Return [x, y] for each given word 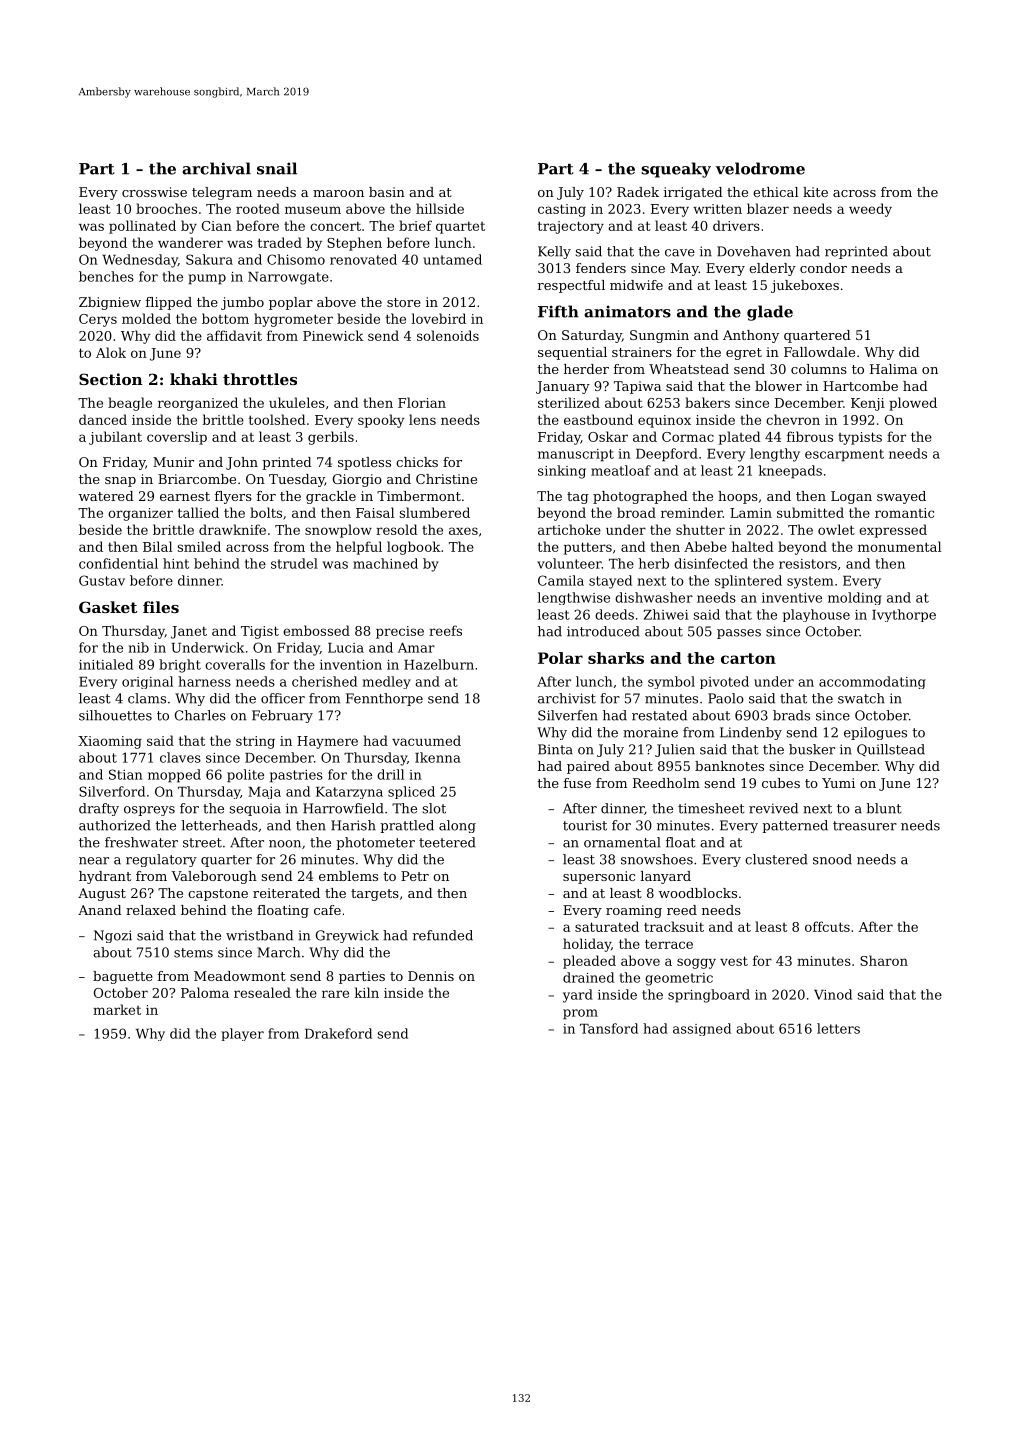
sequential [572, 353]
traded [280, 242]
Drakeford [338, 1033]
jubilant [115, 438]
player [242, 1034]
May [685, 269]
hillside [440, 208]
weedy [870, 210]
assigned [702, 1029]
